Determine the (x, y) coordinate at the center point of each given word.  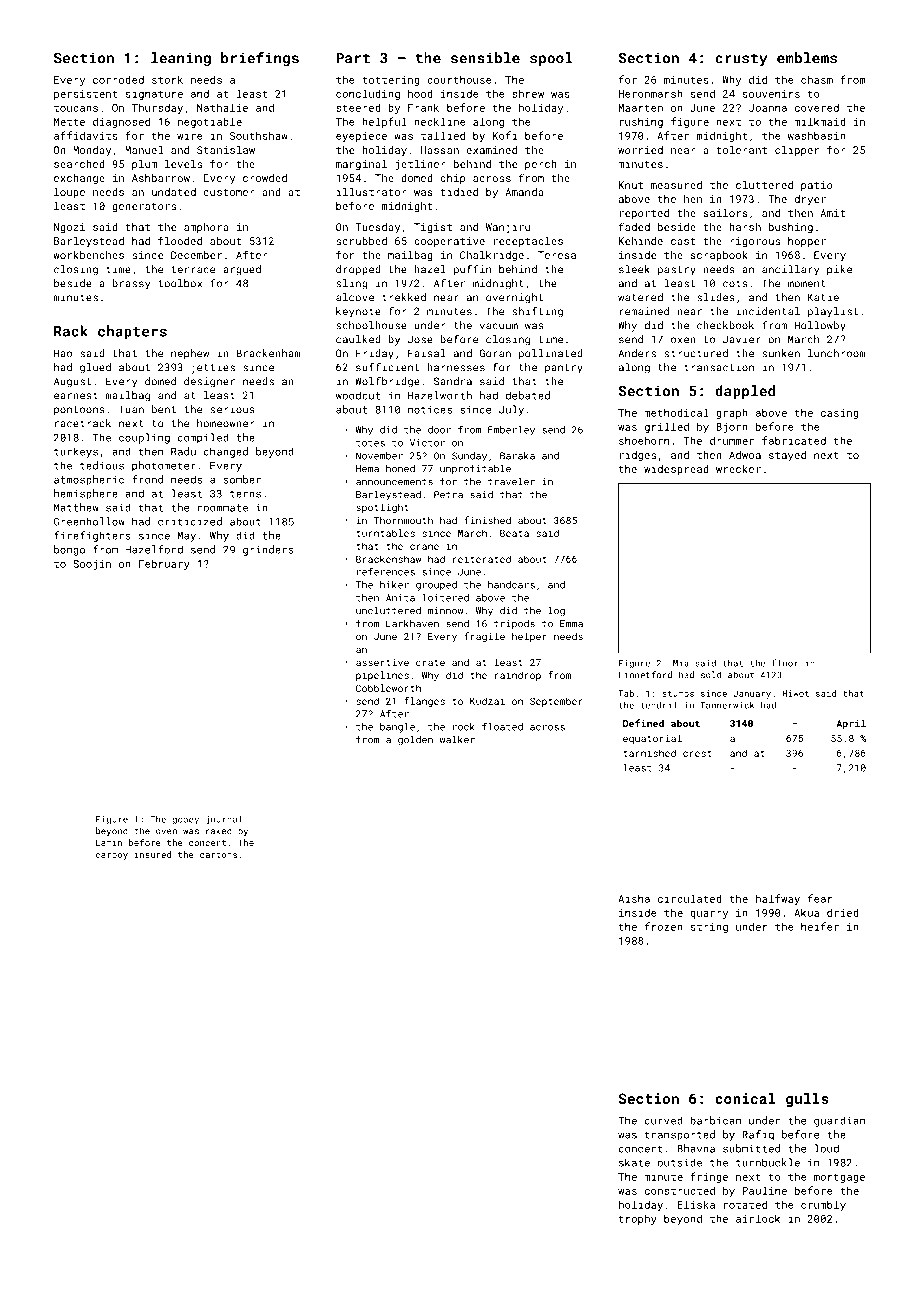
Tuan (131, 409)
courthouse (459, 80)
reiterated (482, 559)
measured (676, 185)
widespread (676, 470)
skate (634, 1162)
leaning (181, 59)
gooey (185, 821)
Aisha (634, 899)
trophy (638, 1219)
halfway (778, 899)
